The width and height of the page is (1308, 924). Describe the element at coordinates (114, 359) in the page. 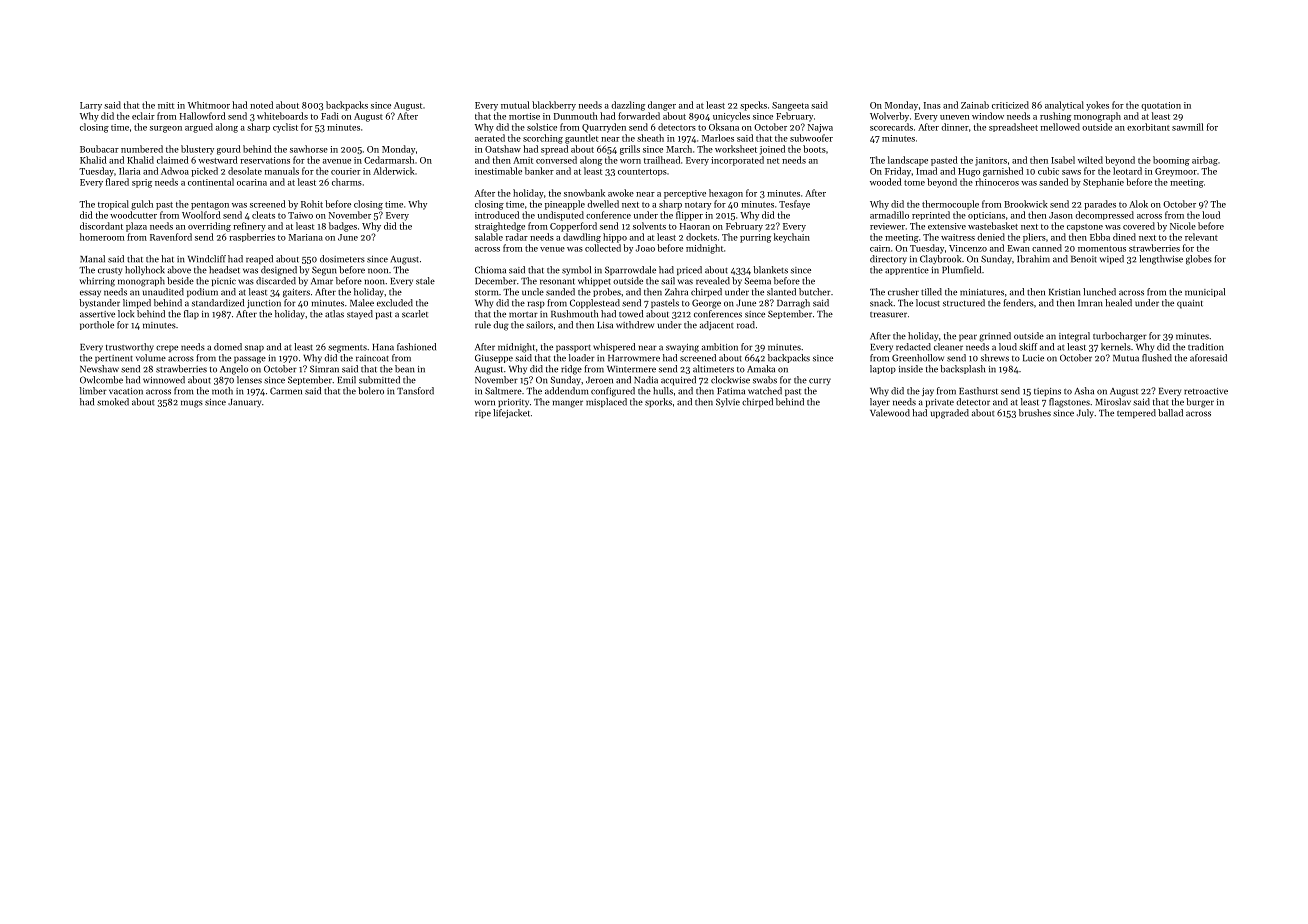

I see `pertinent` at that location.
